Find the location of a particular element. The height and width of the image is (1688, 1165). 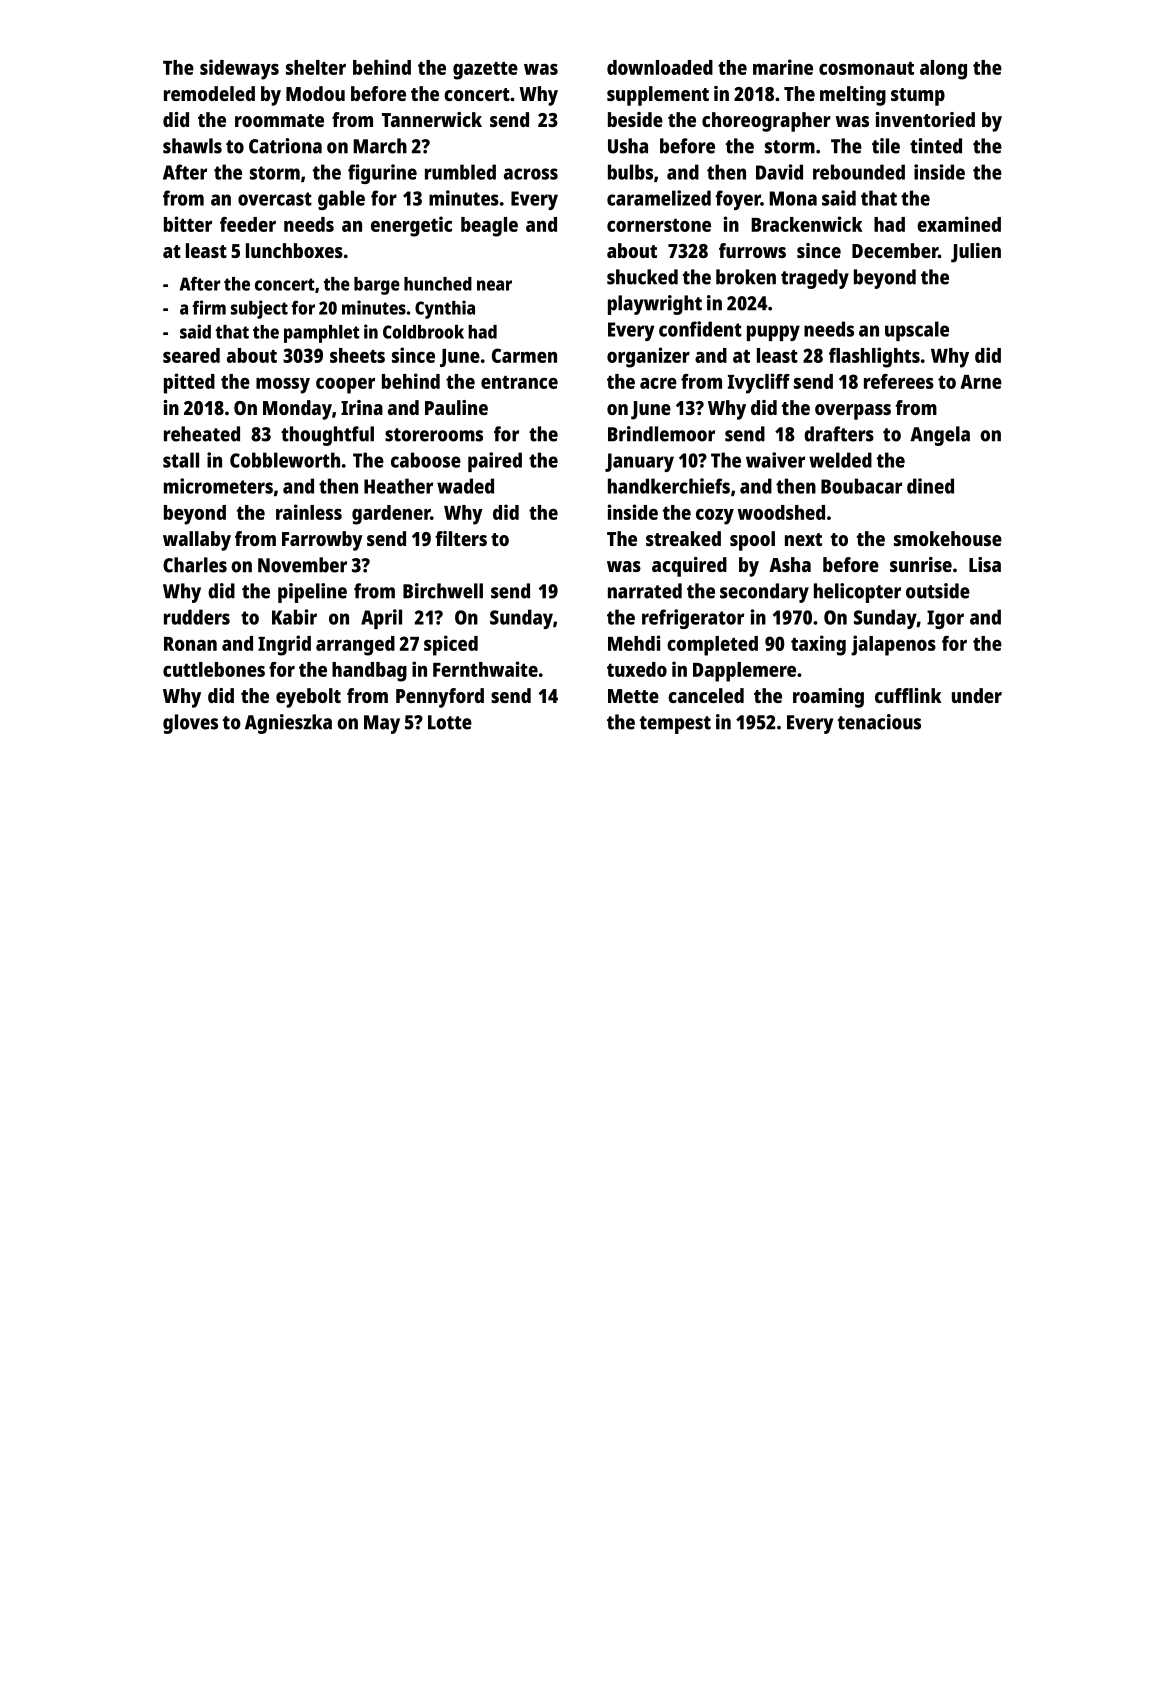

sideways is located at coordinates (239, 69).
